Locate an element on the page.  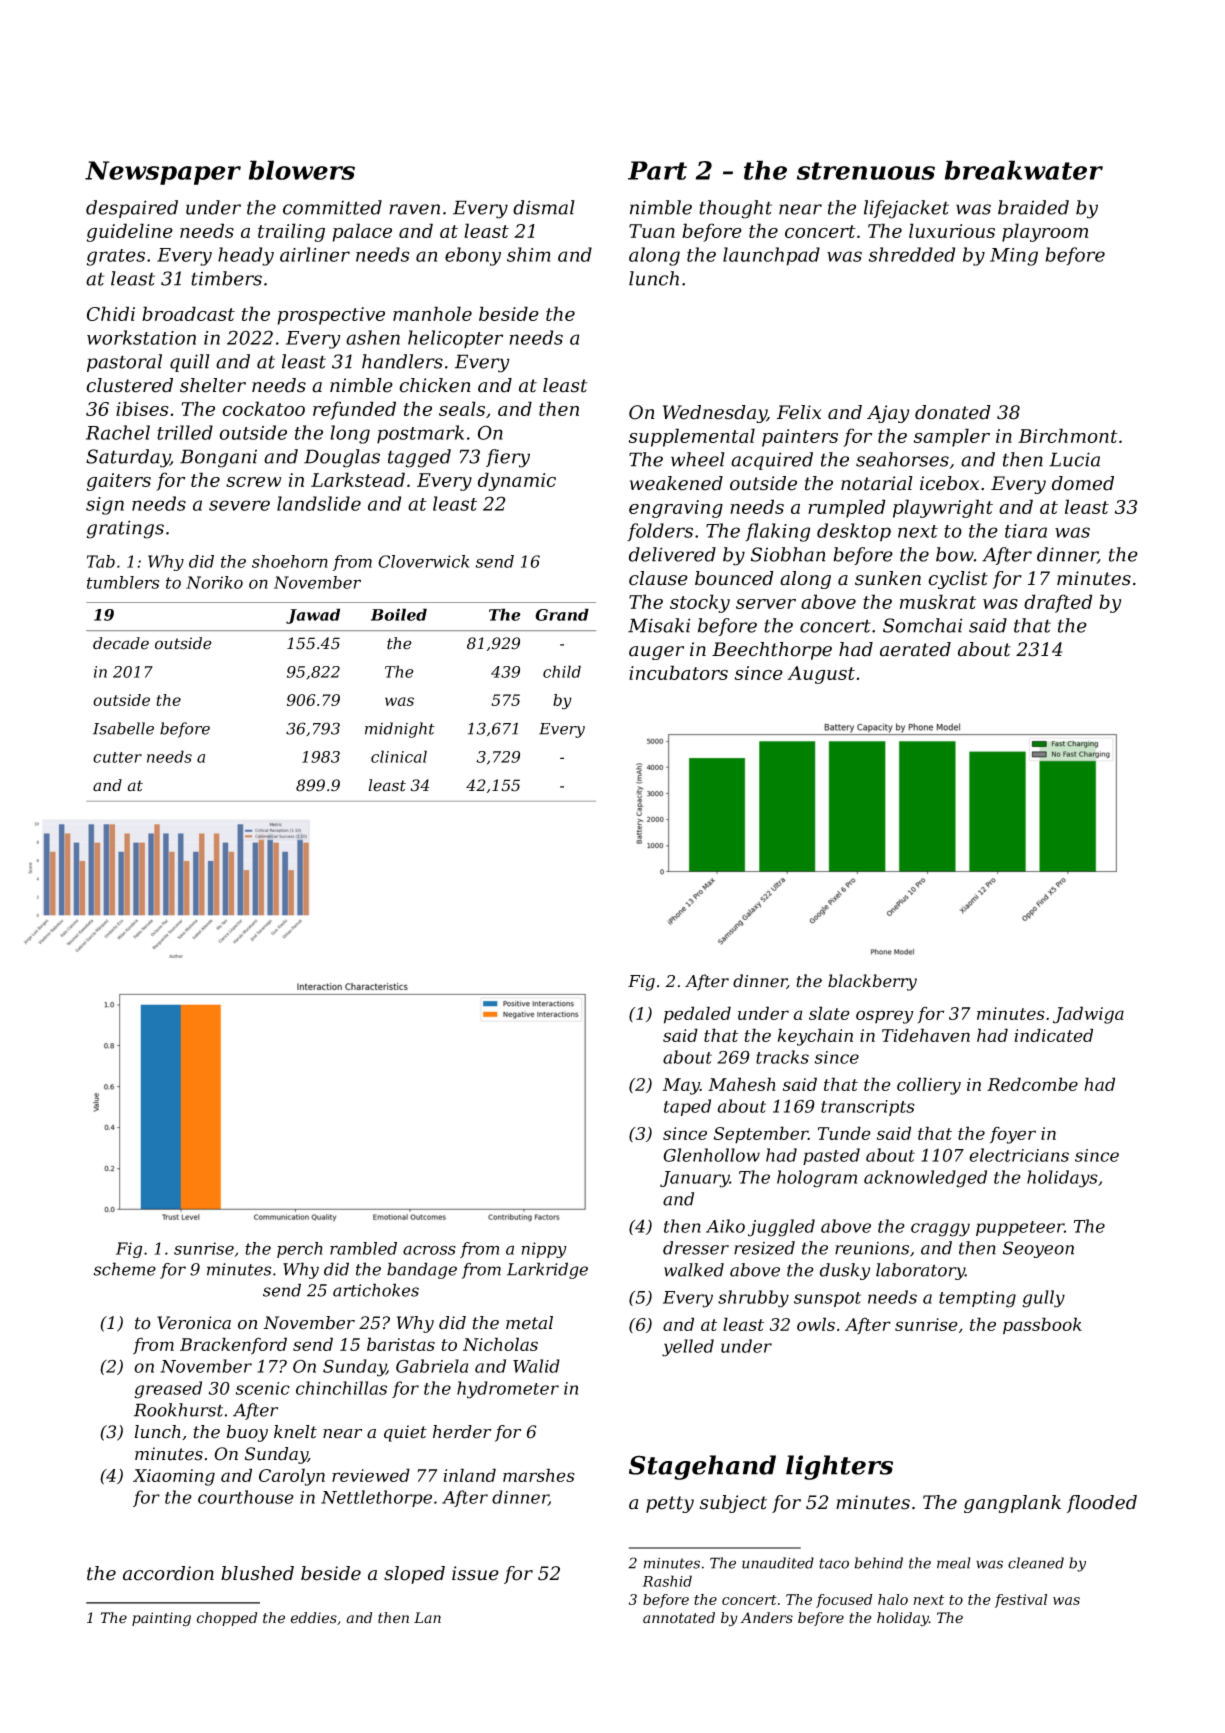
thought is located at coordinates (735, 209).
